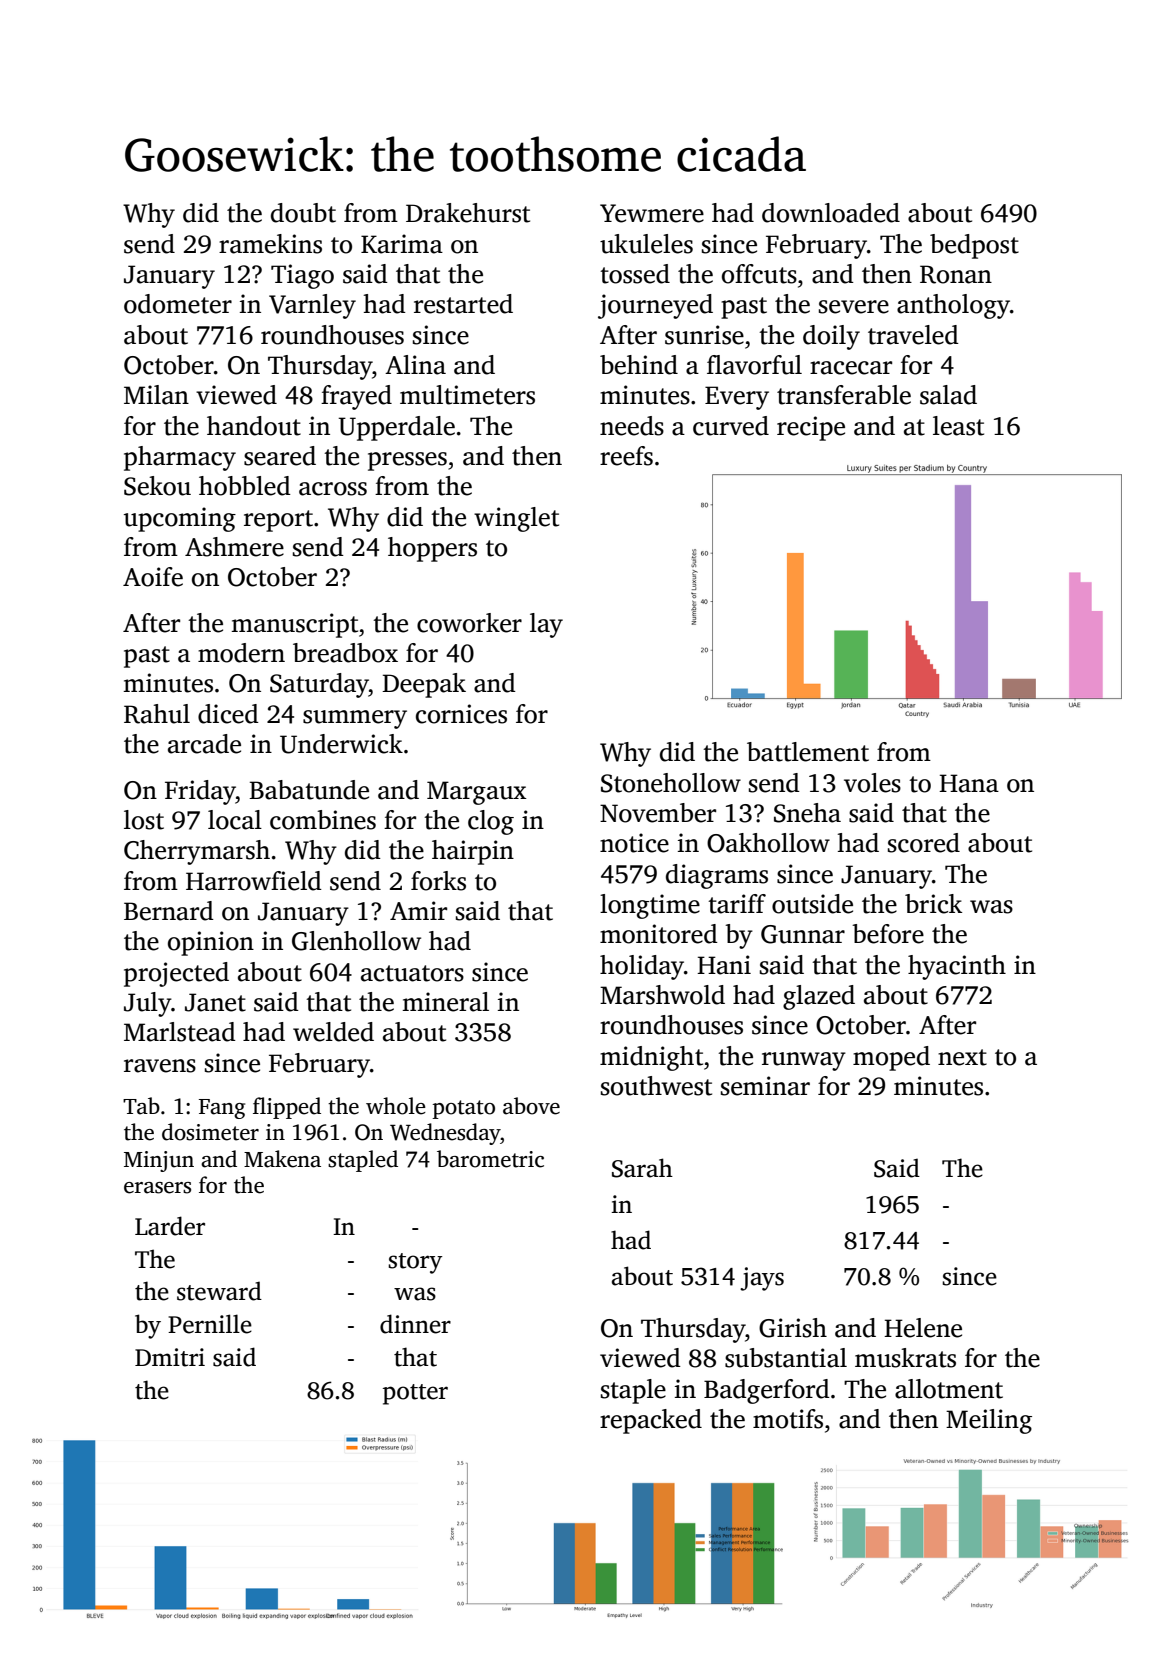  Describe the element at coordinates (270, 244) in the document. I see `ramekins` at that location.
